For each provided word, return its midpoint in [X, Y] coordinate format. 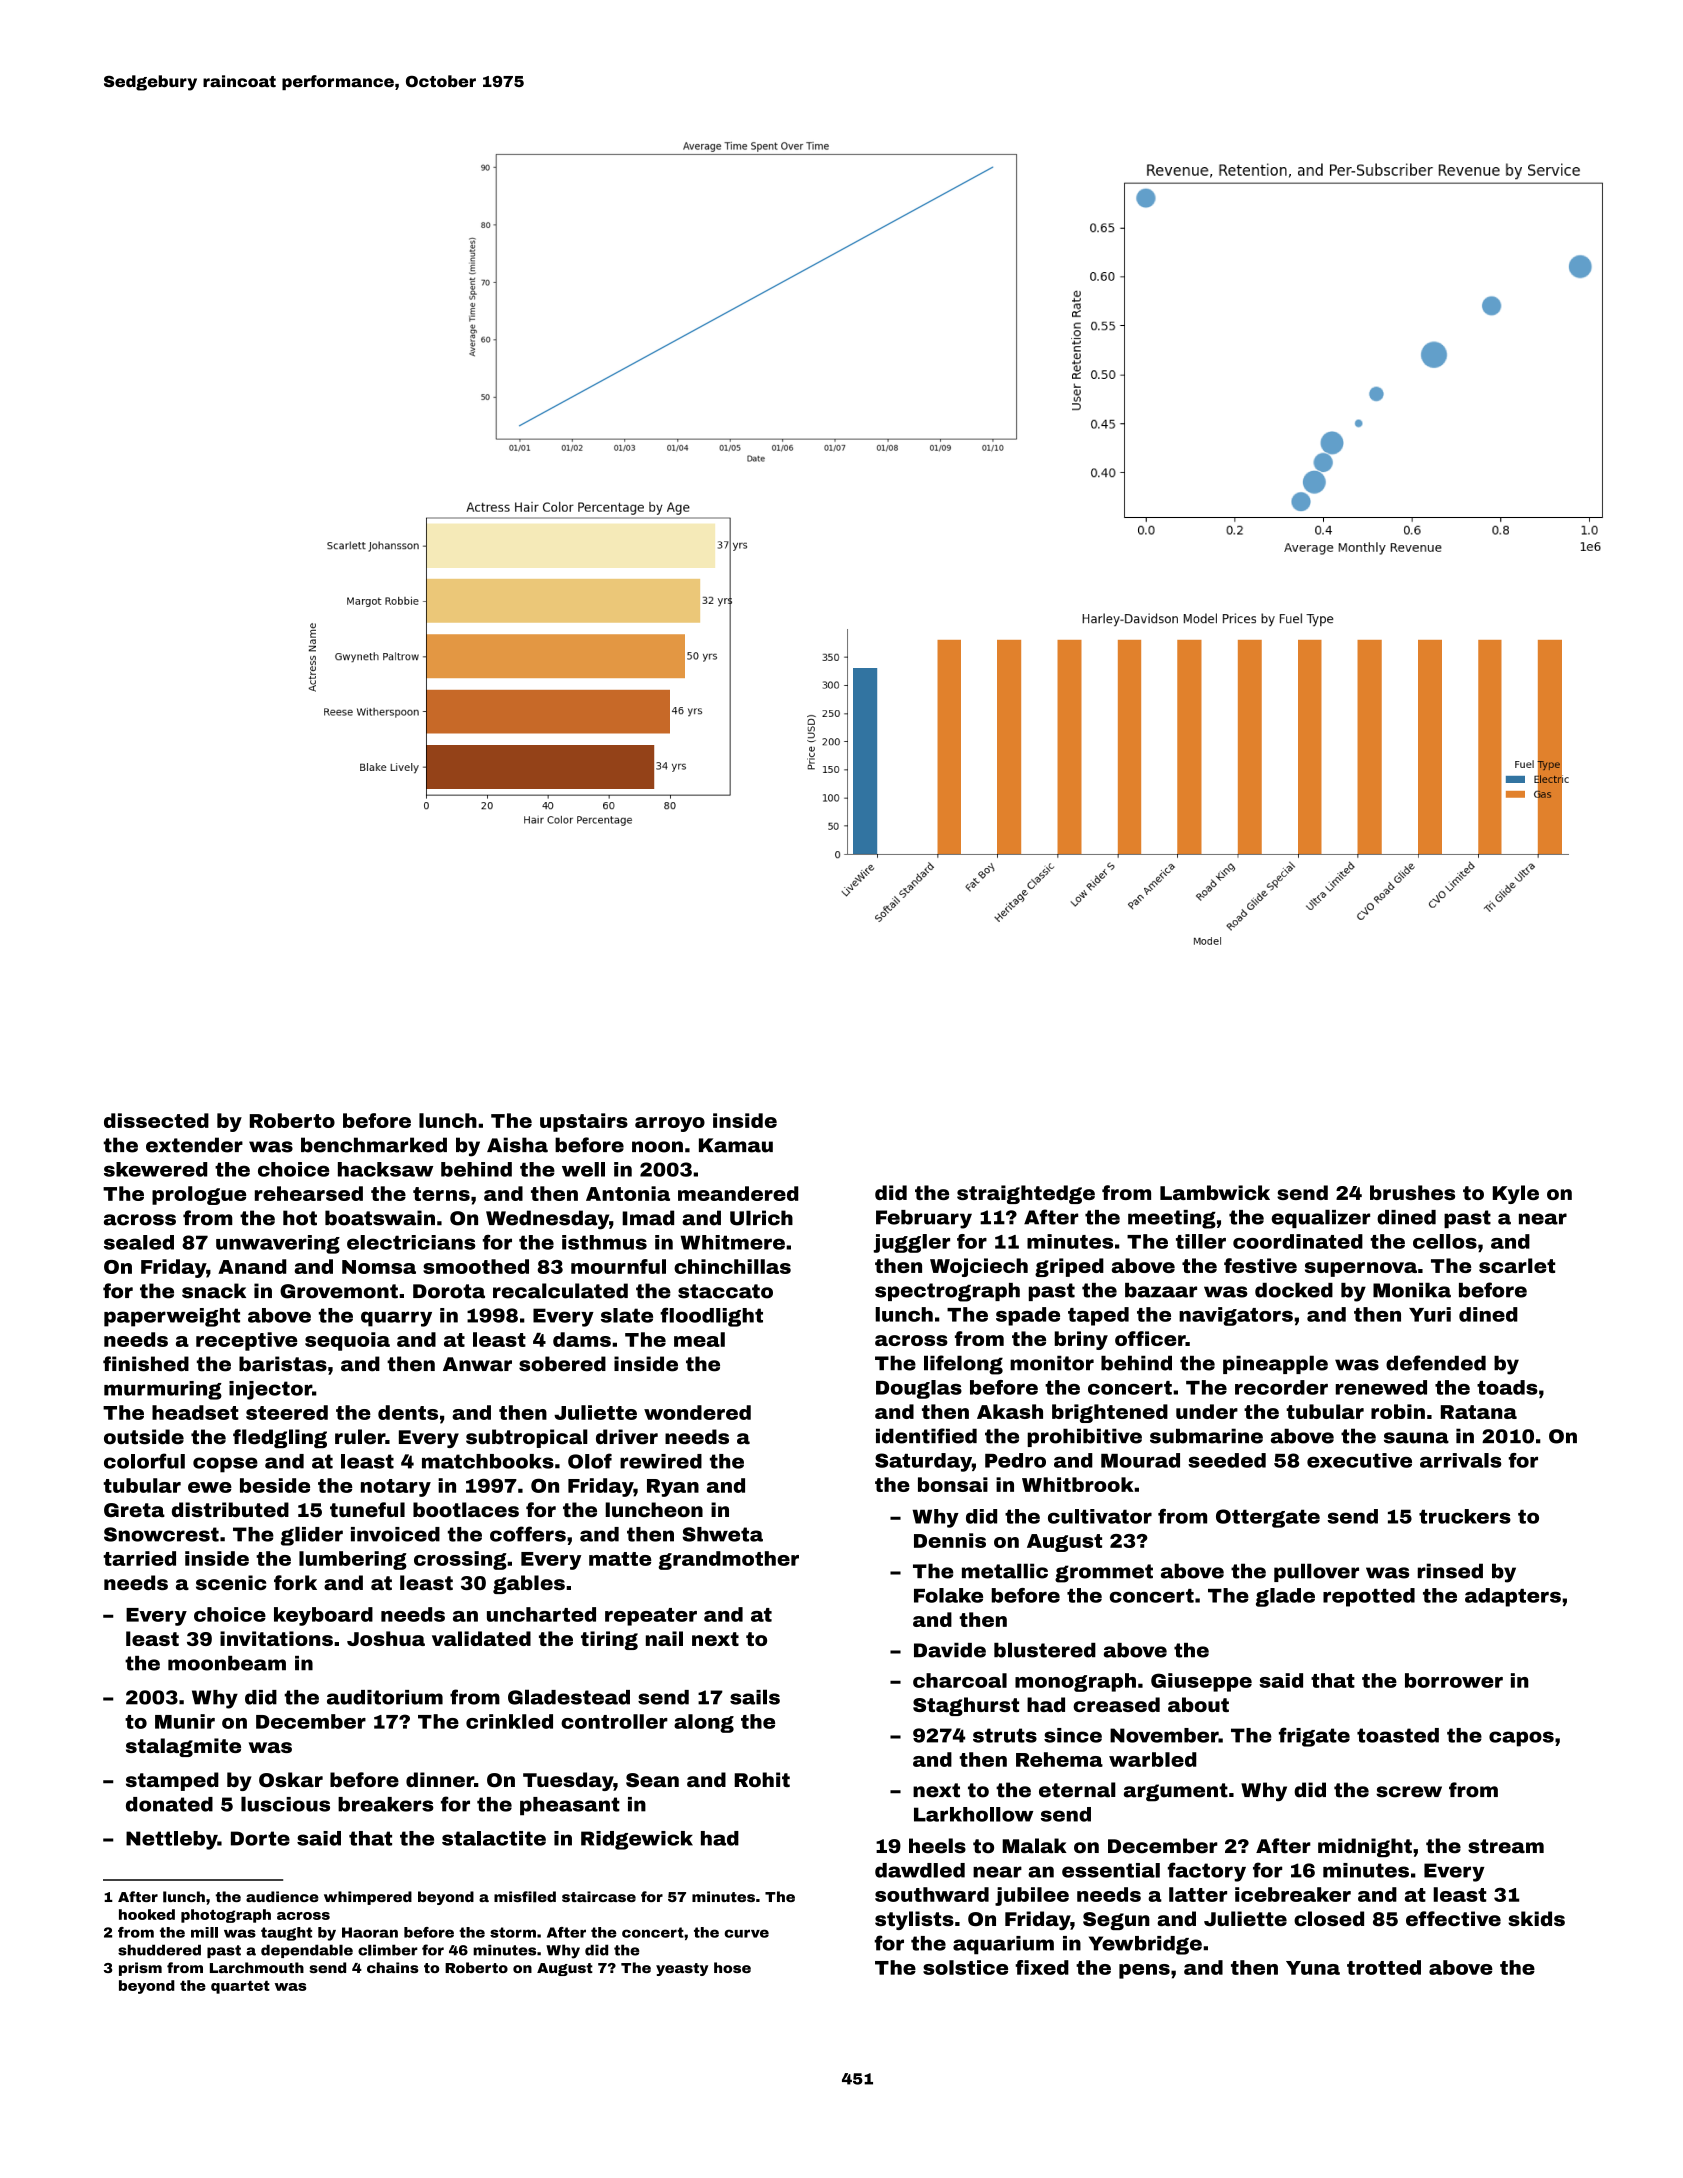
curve [746, 1933]
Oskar [291, 1779]
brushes [1412, 1192]
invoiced [395, 1534]
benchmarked [374, 1145]
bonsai [953, 1484]
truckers [1465, 1516]
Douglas [919, 1389]
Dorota [449, 1291]
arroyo [670, 1124]
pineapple [1275, 1364]
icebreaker [1293, 1894]
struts [1005, 1735]
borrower [1454, 1680]
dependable [307, 1951]
